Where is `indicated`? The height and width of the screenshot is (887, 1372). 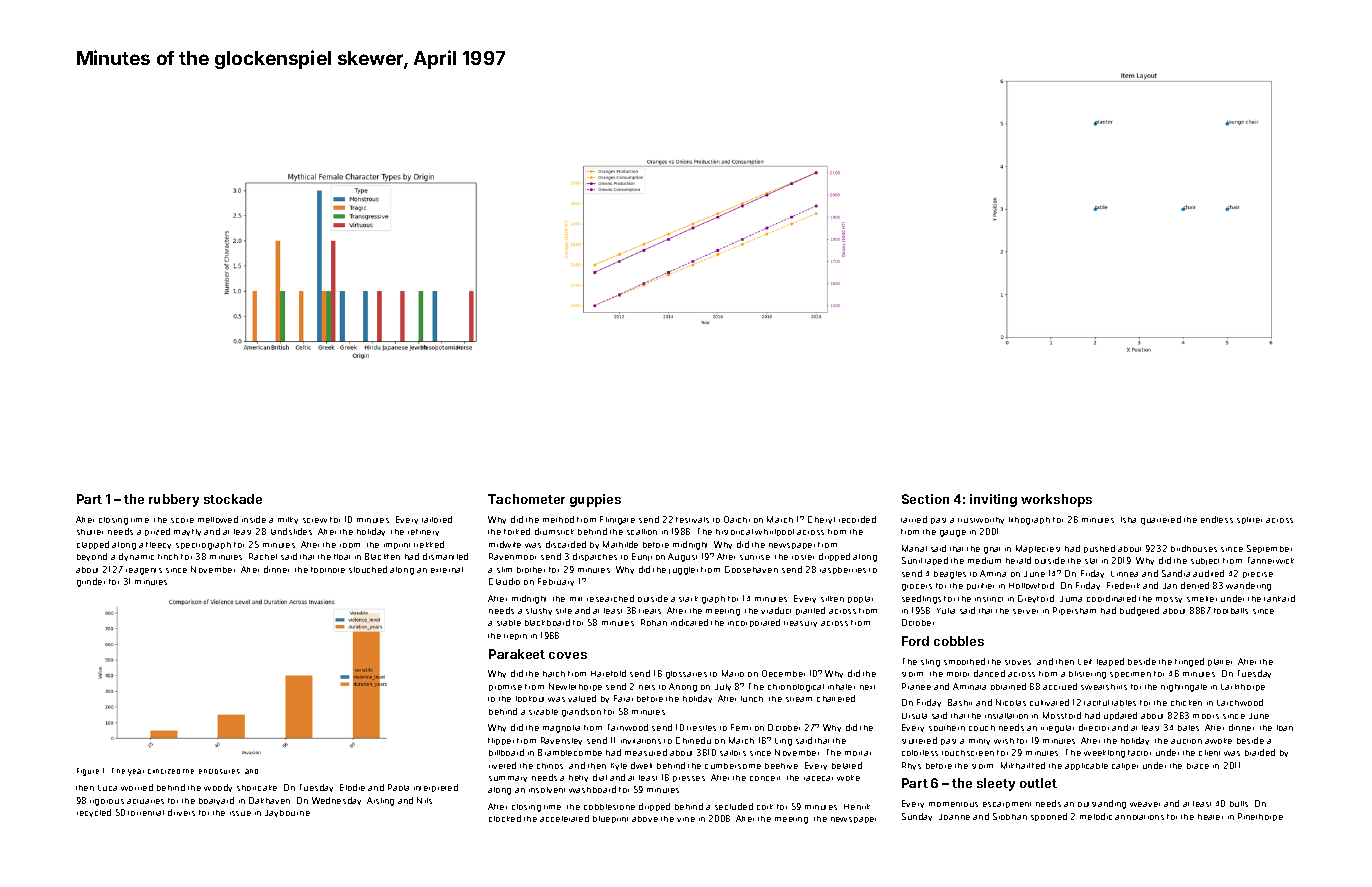 indicated is located at coordinates (689, 622).
